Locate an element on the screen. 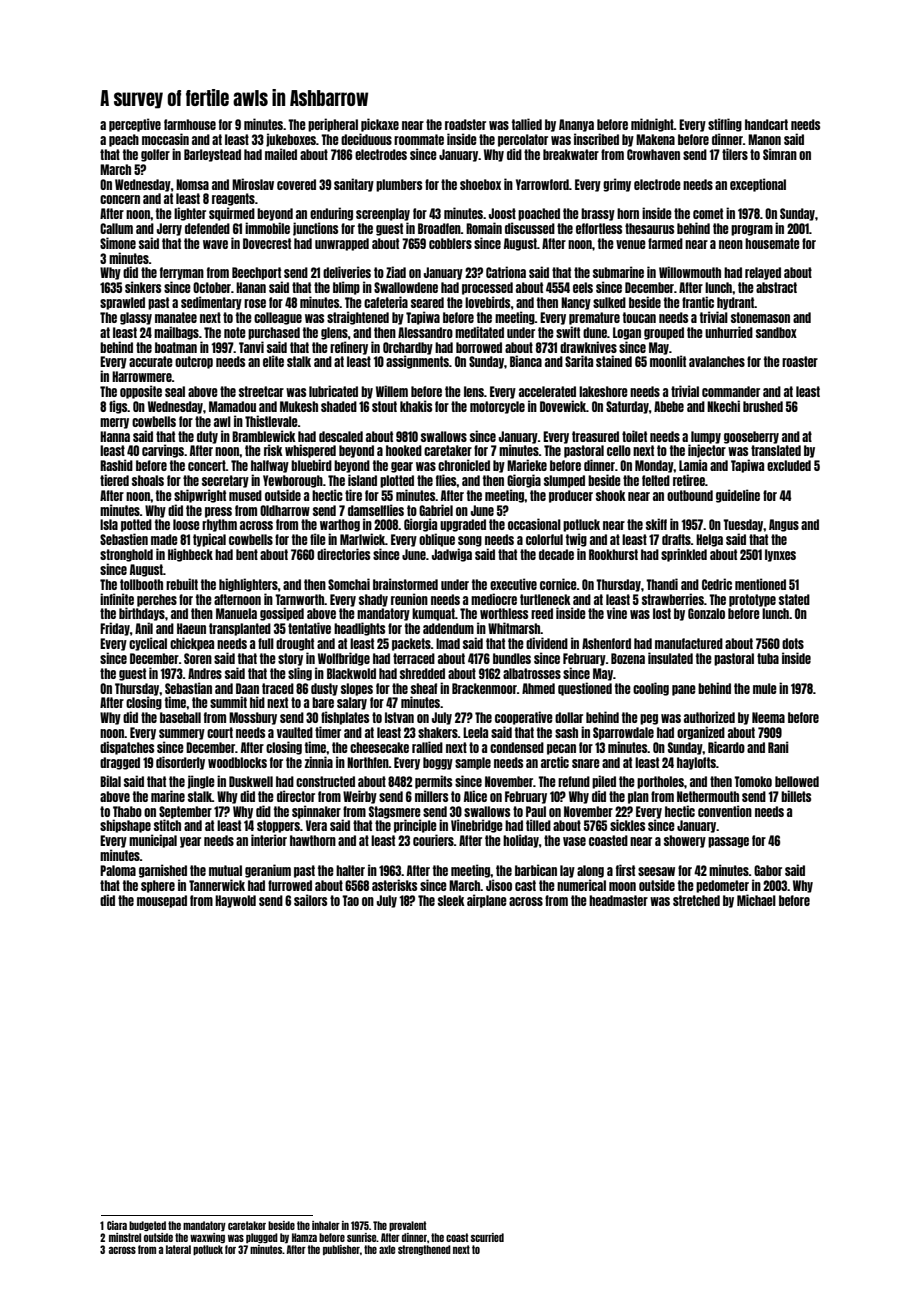  Ciara is located at coordinates (117, 1225).
